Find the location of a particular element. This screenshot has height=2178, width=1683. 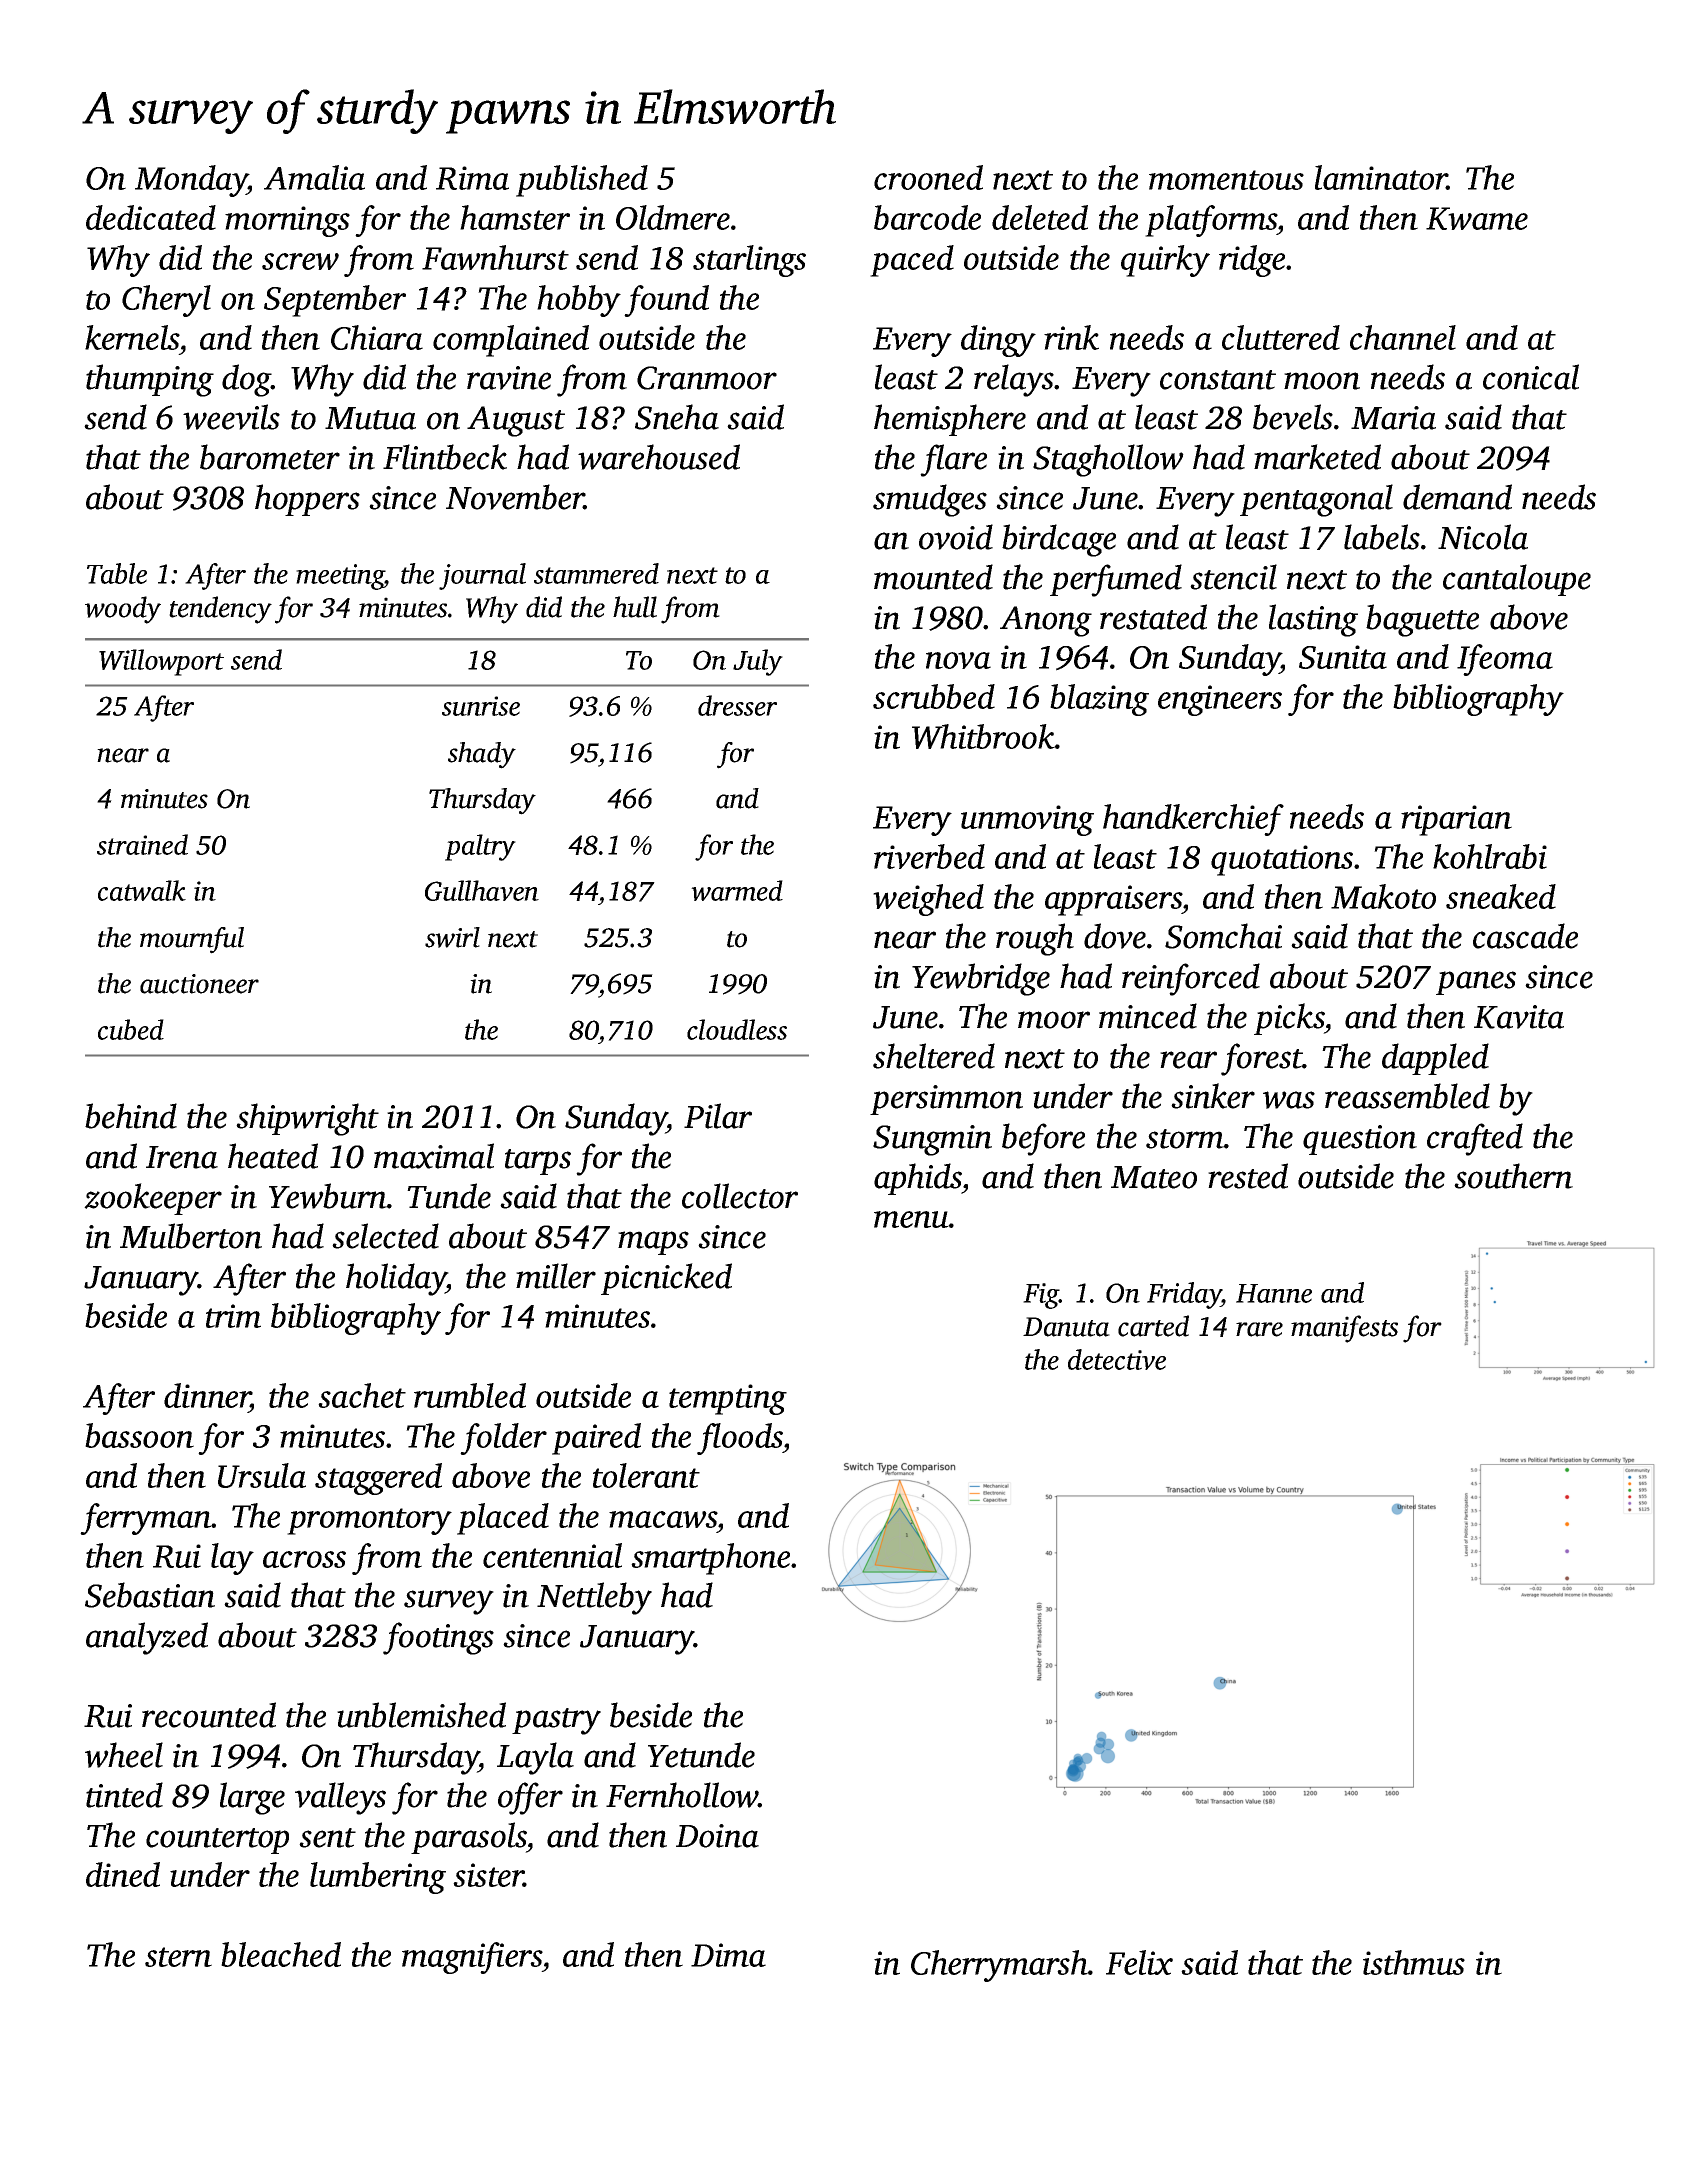

Fernhollow is located at coordinates (682, 1795).
